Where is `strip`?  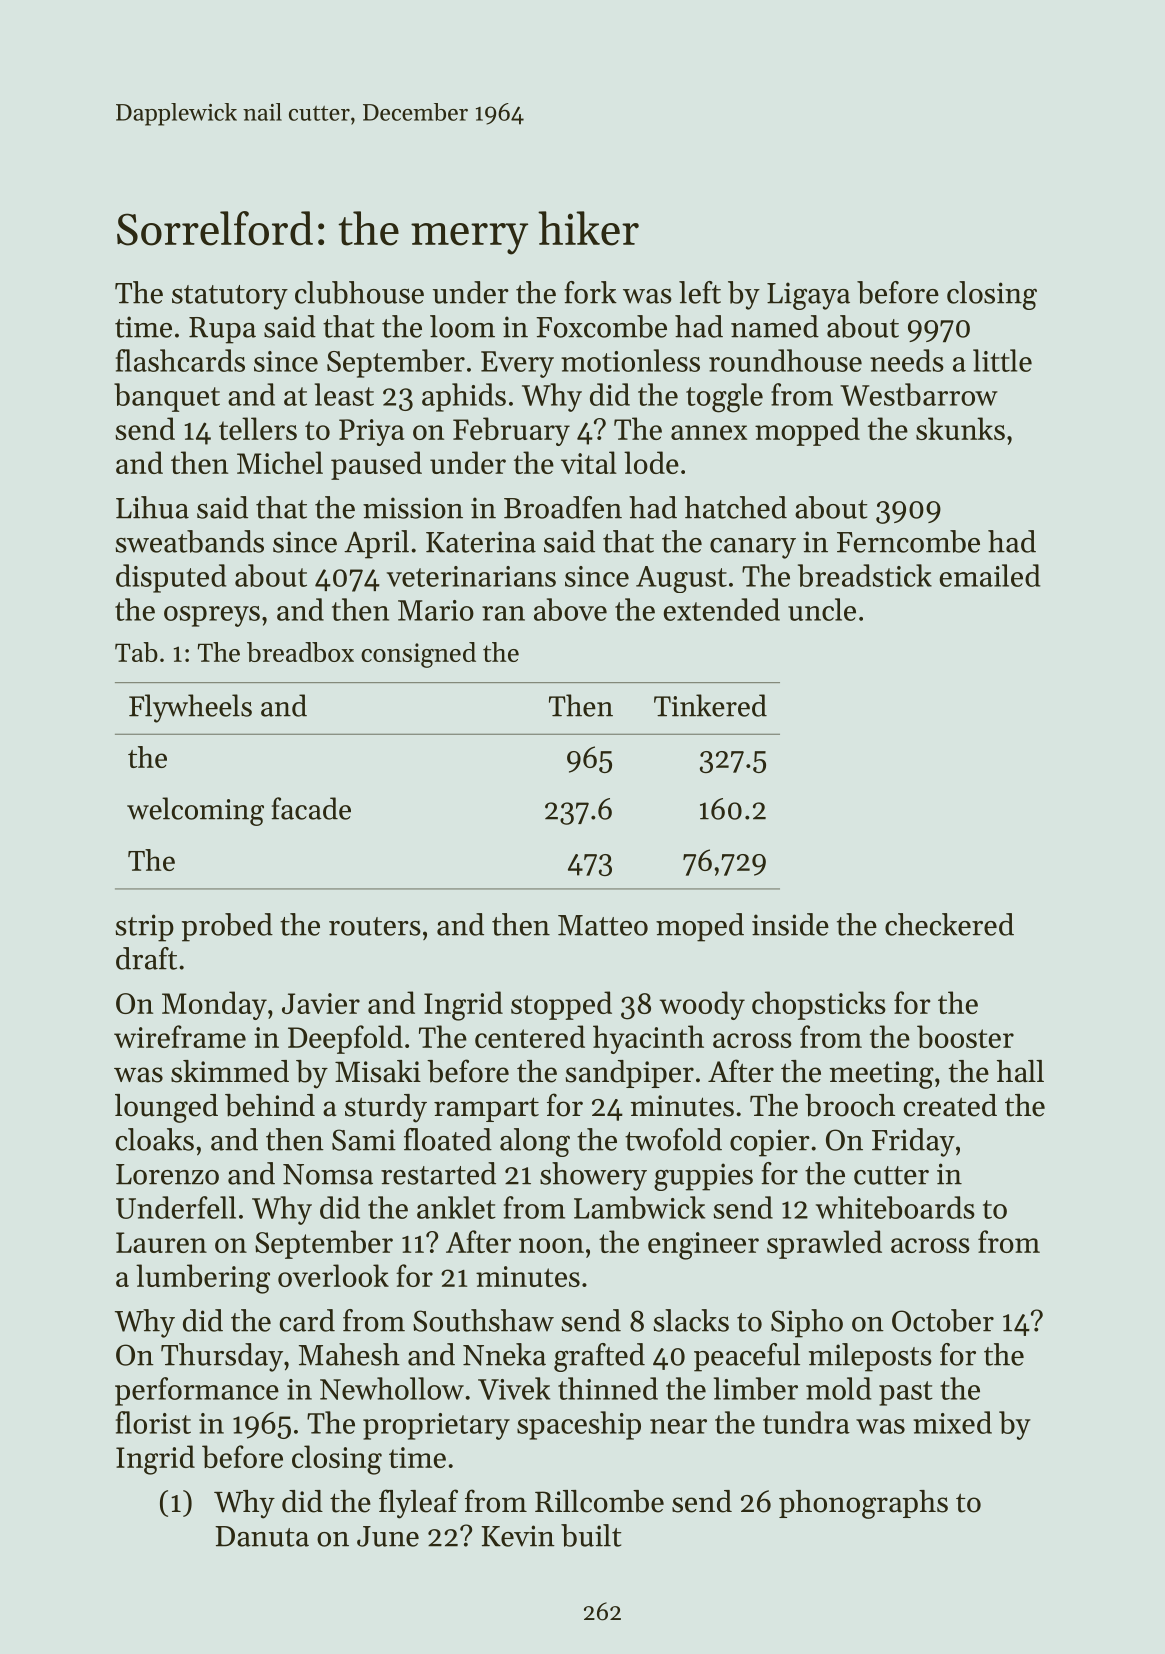
strip is located at coordinates (145, 928).
